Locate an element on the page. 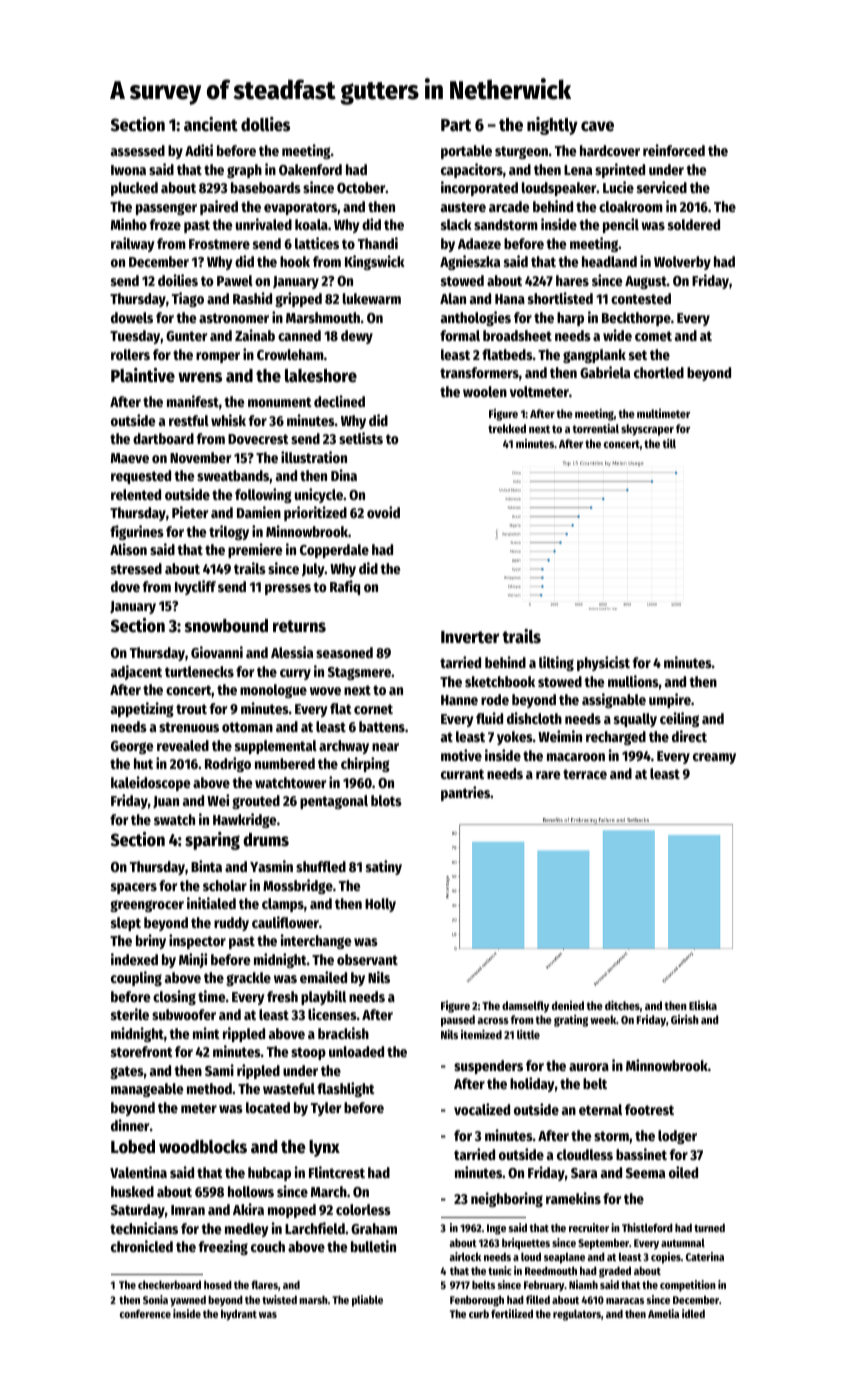 The width and height of the image is (849, 1400). filled is located at coordinates (538, 1299).
